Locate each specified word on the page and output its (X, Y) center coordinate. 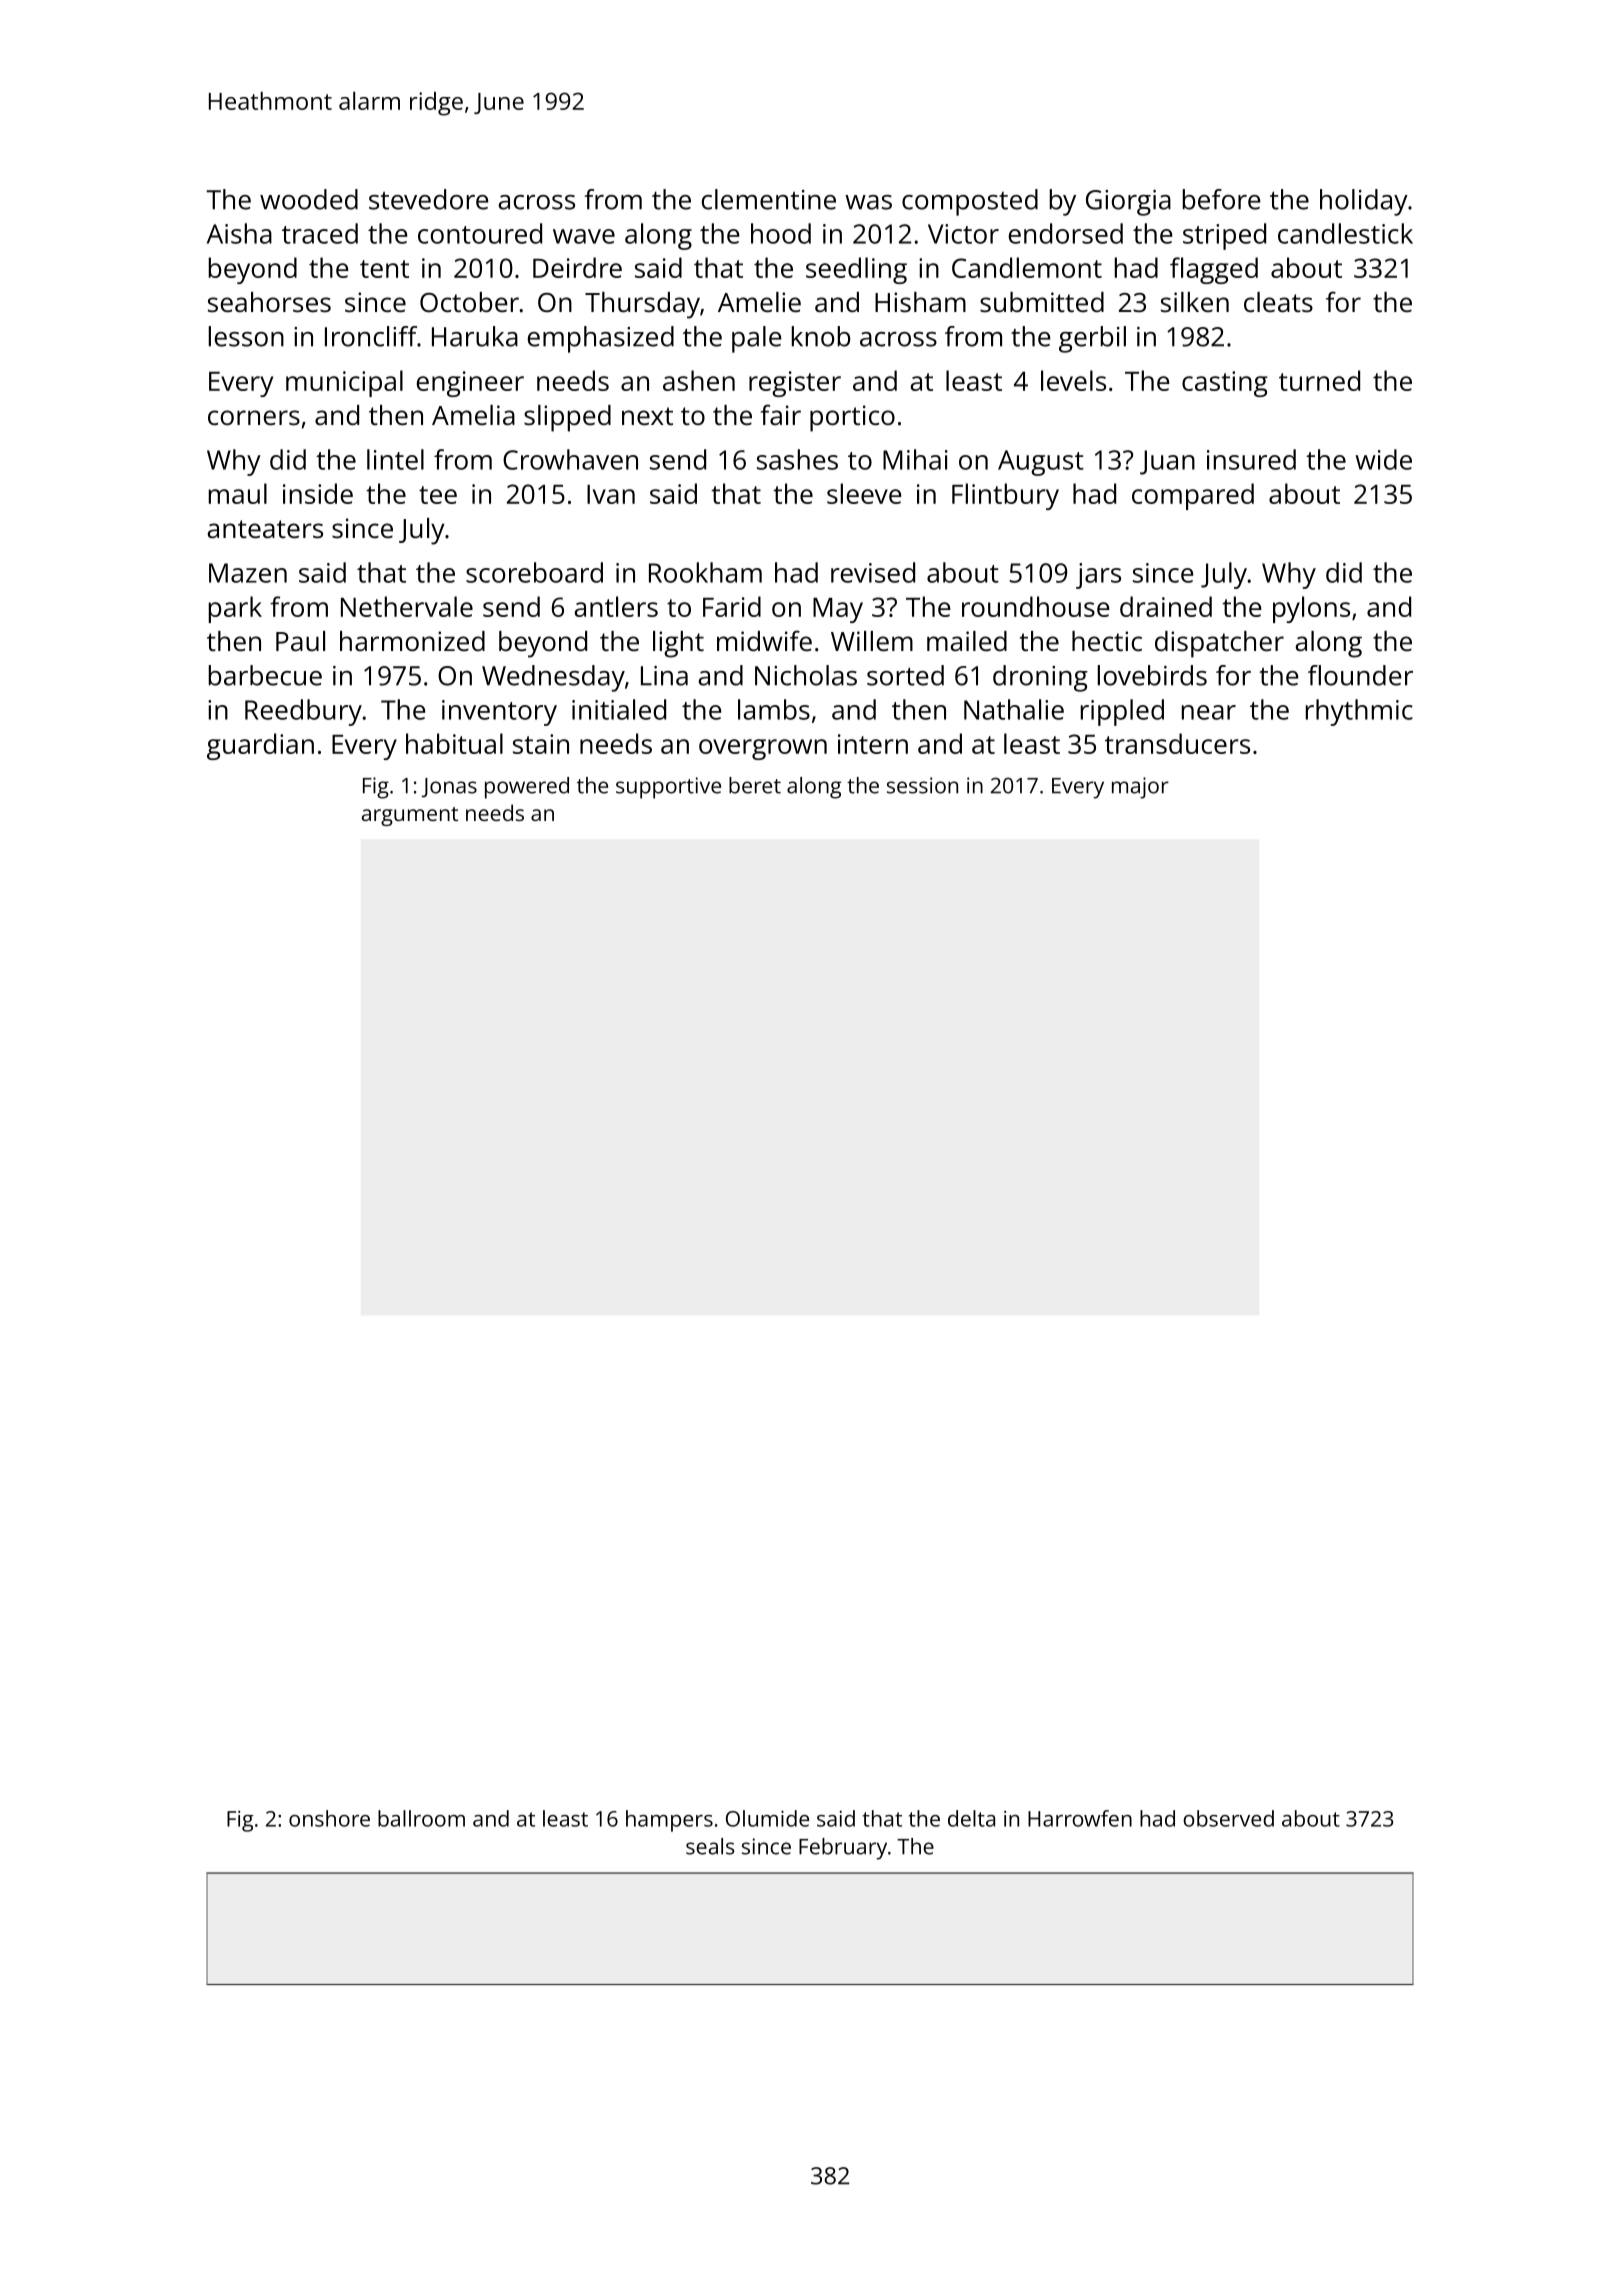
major (1140, 788)
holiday (1364, 202)
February (843, 1849)
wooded (309, 199)
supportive (668, 788)
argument (410, 816)
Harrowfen (1080, 1818)
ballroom (421, 1818)
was (868, 202)
